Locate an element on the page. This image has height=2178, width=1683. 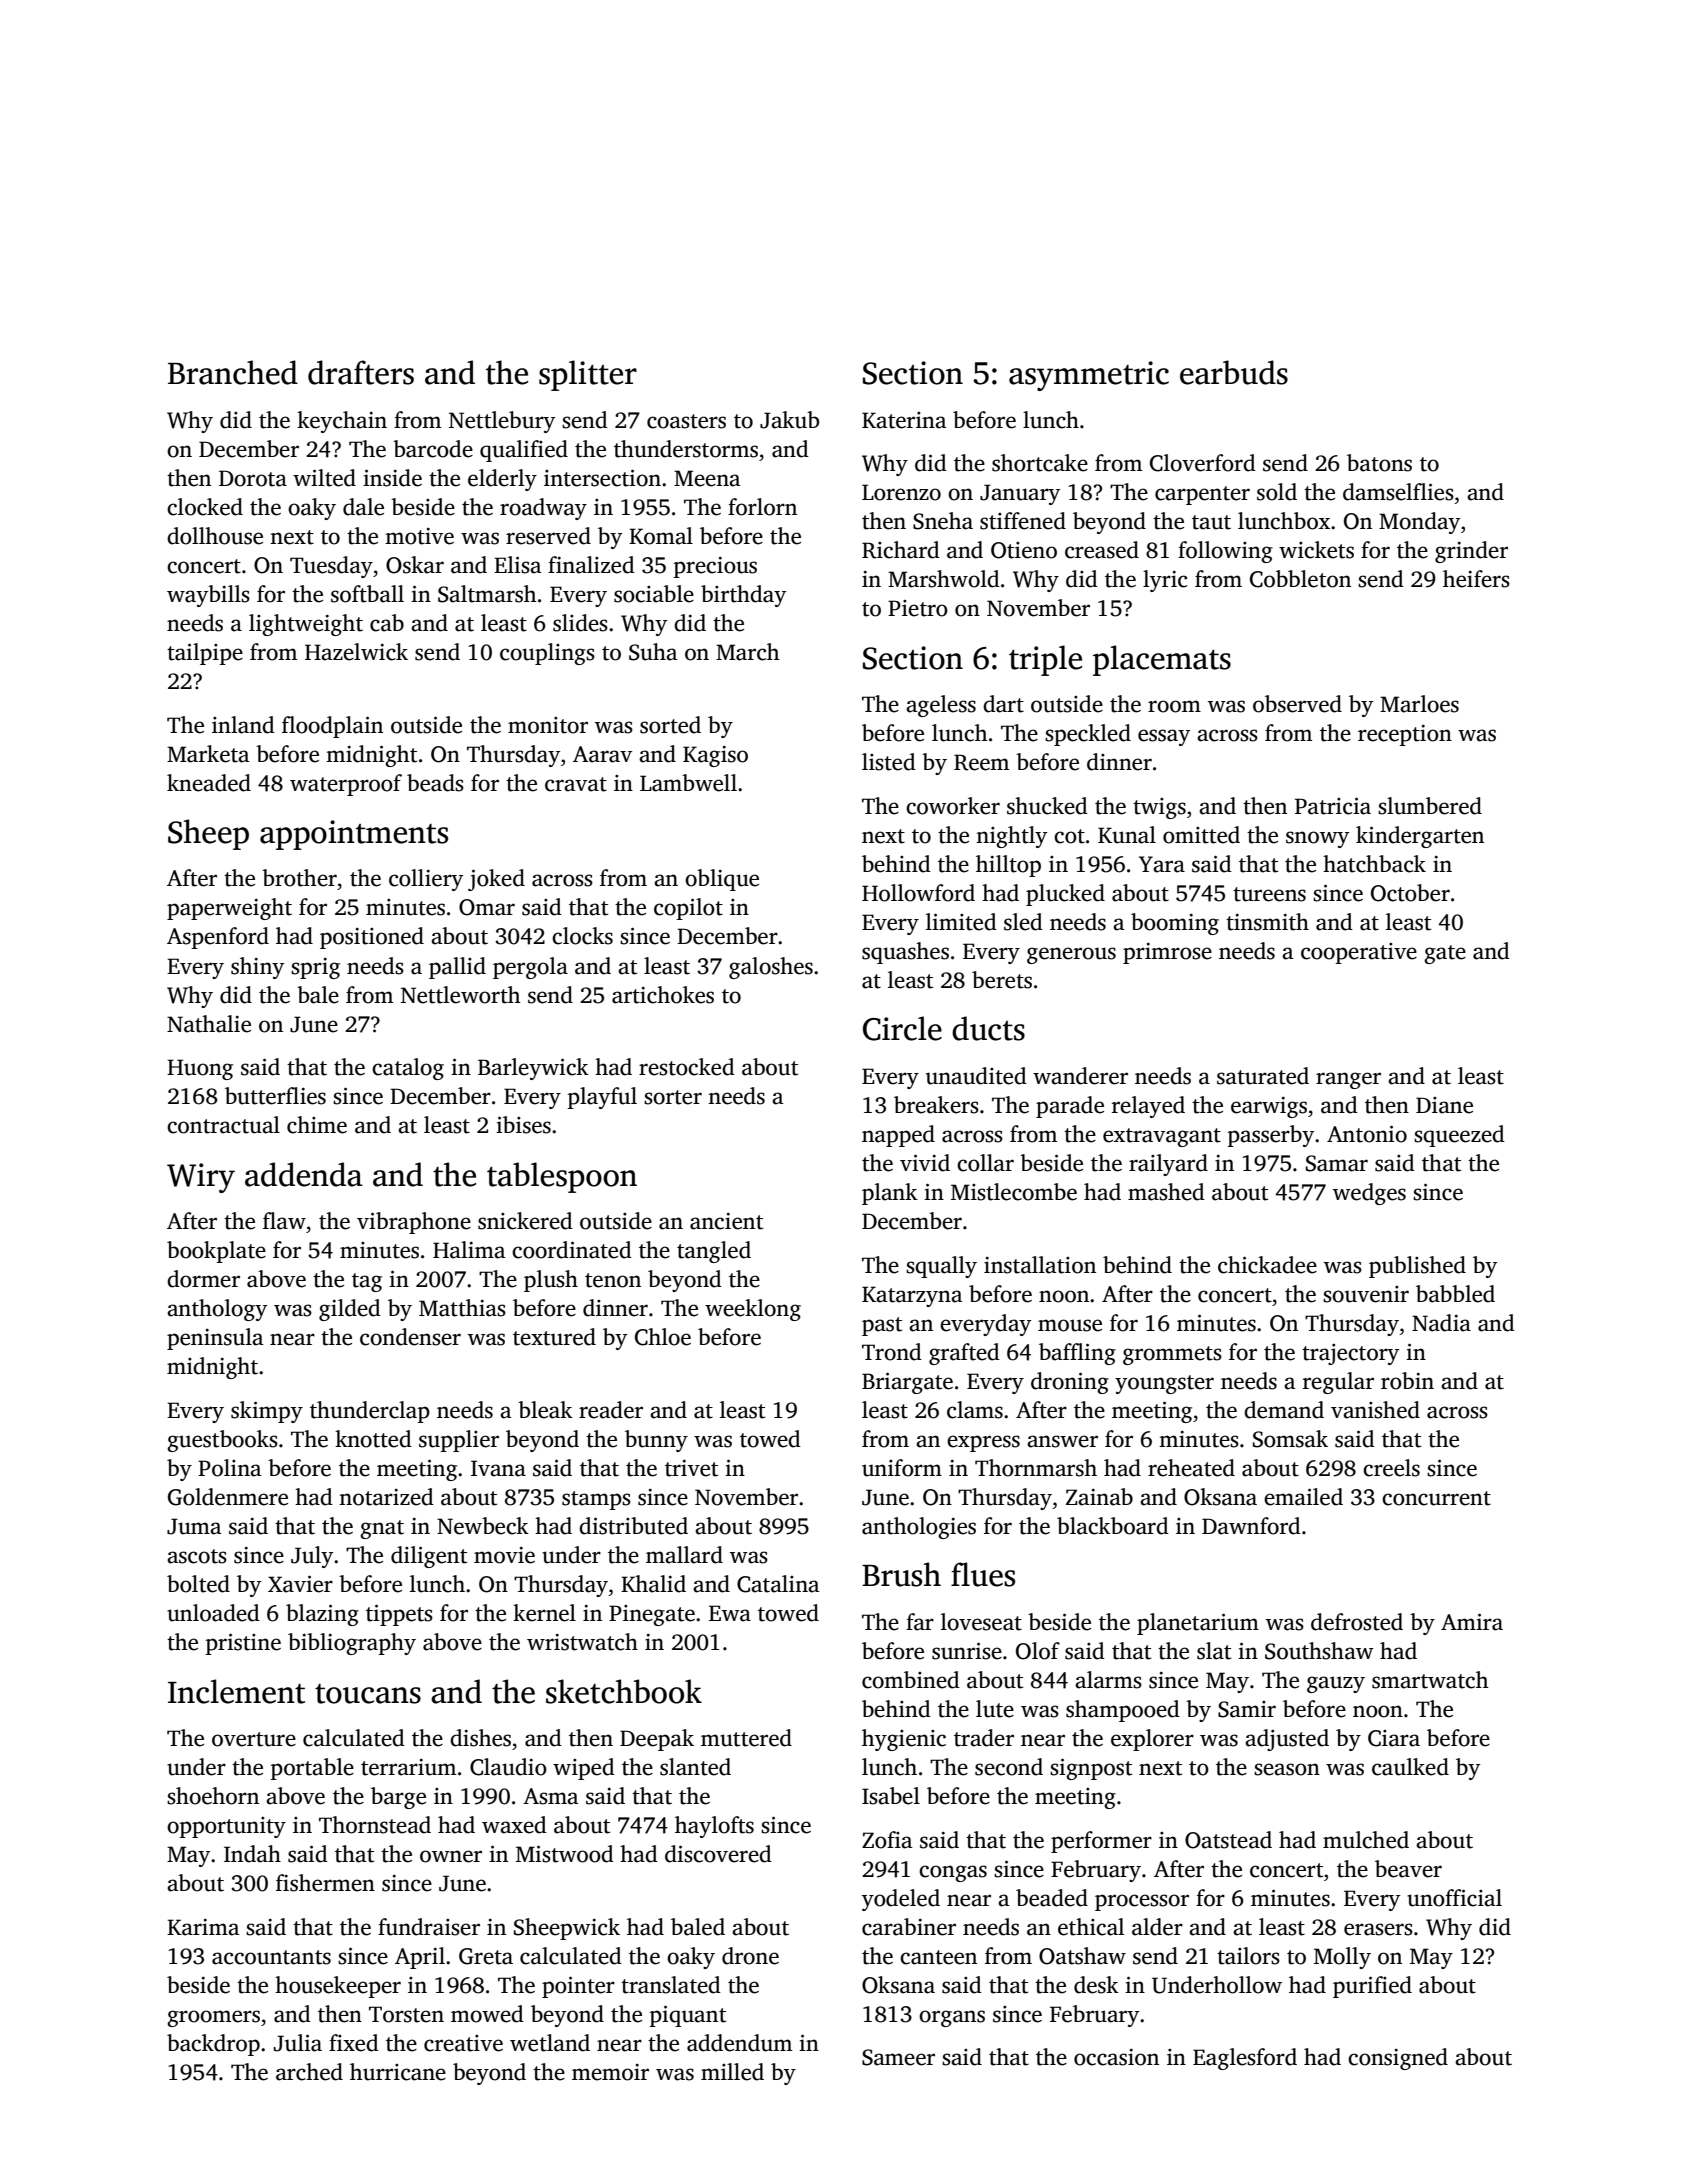
Amira is located at coordinates (1472, 1622).
